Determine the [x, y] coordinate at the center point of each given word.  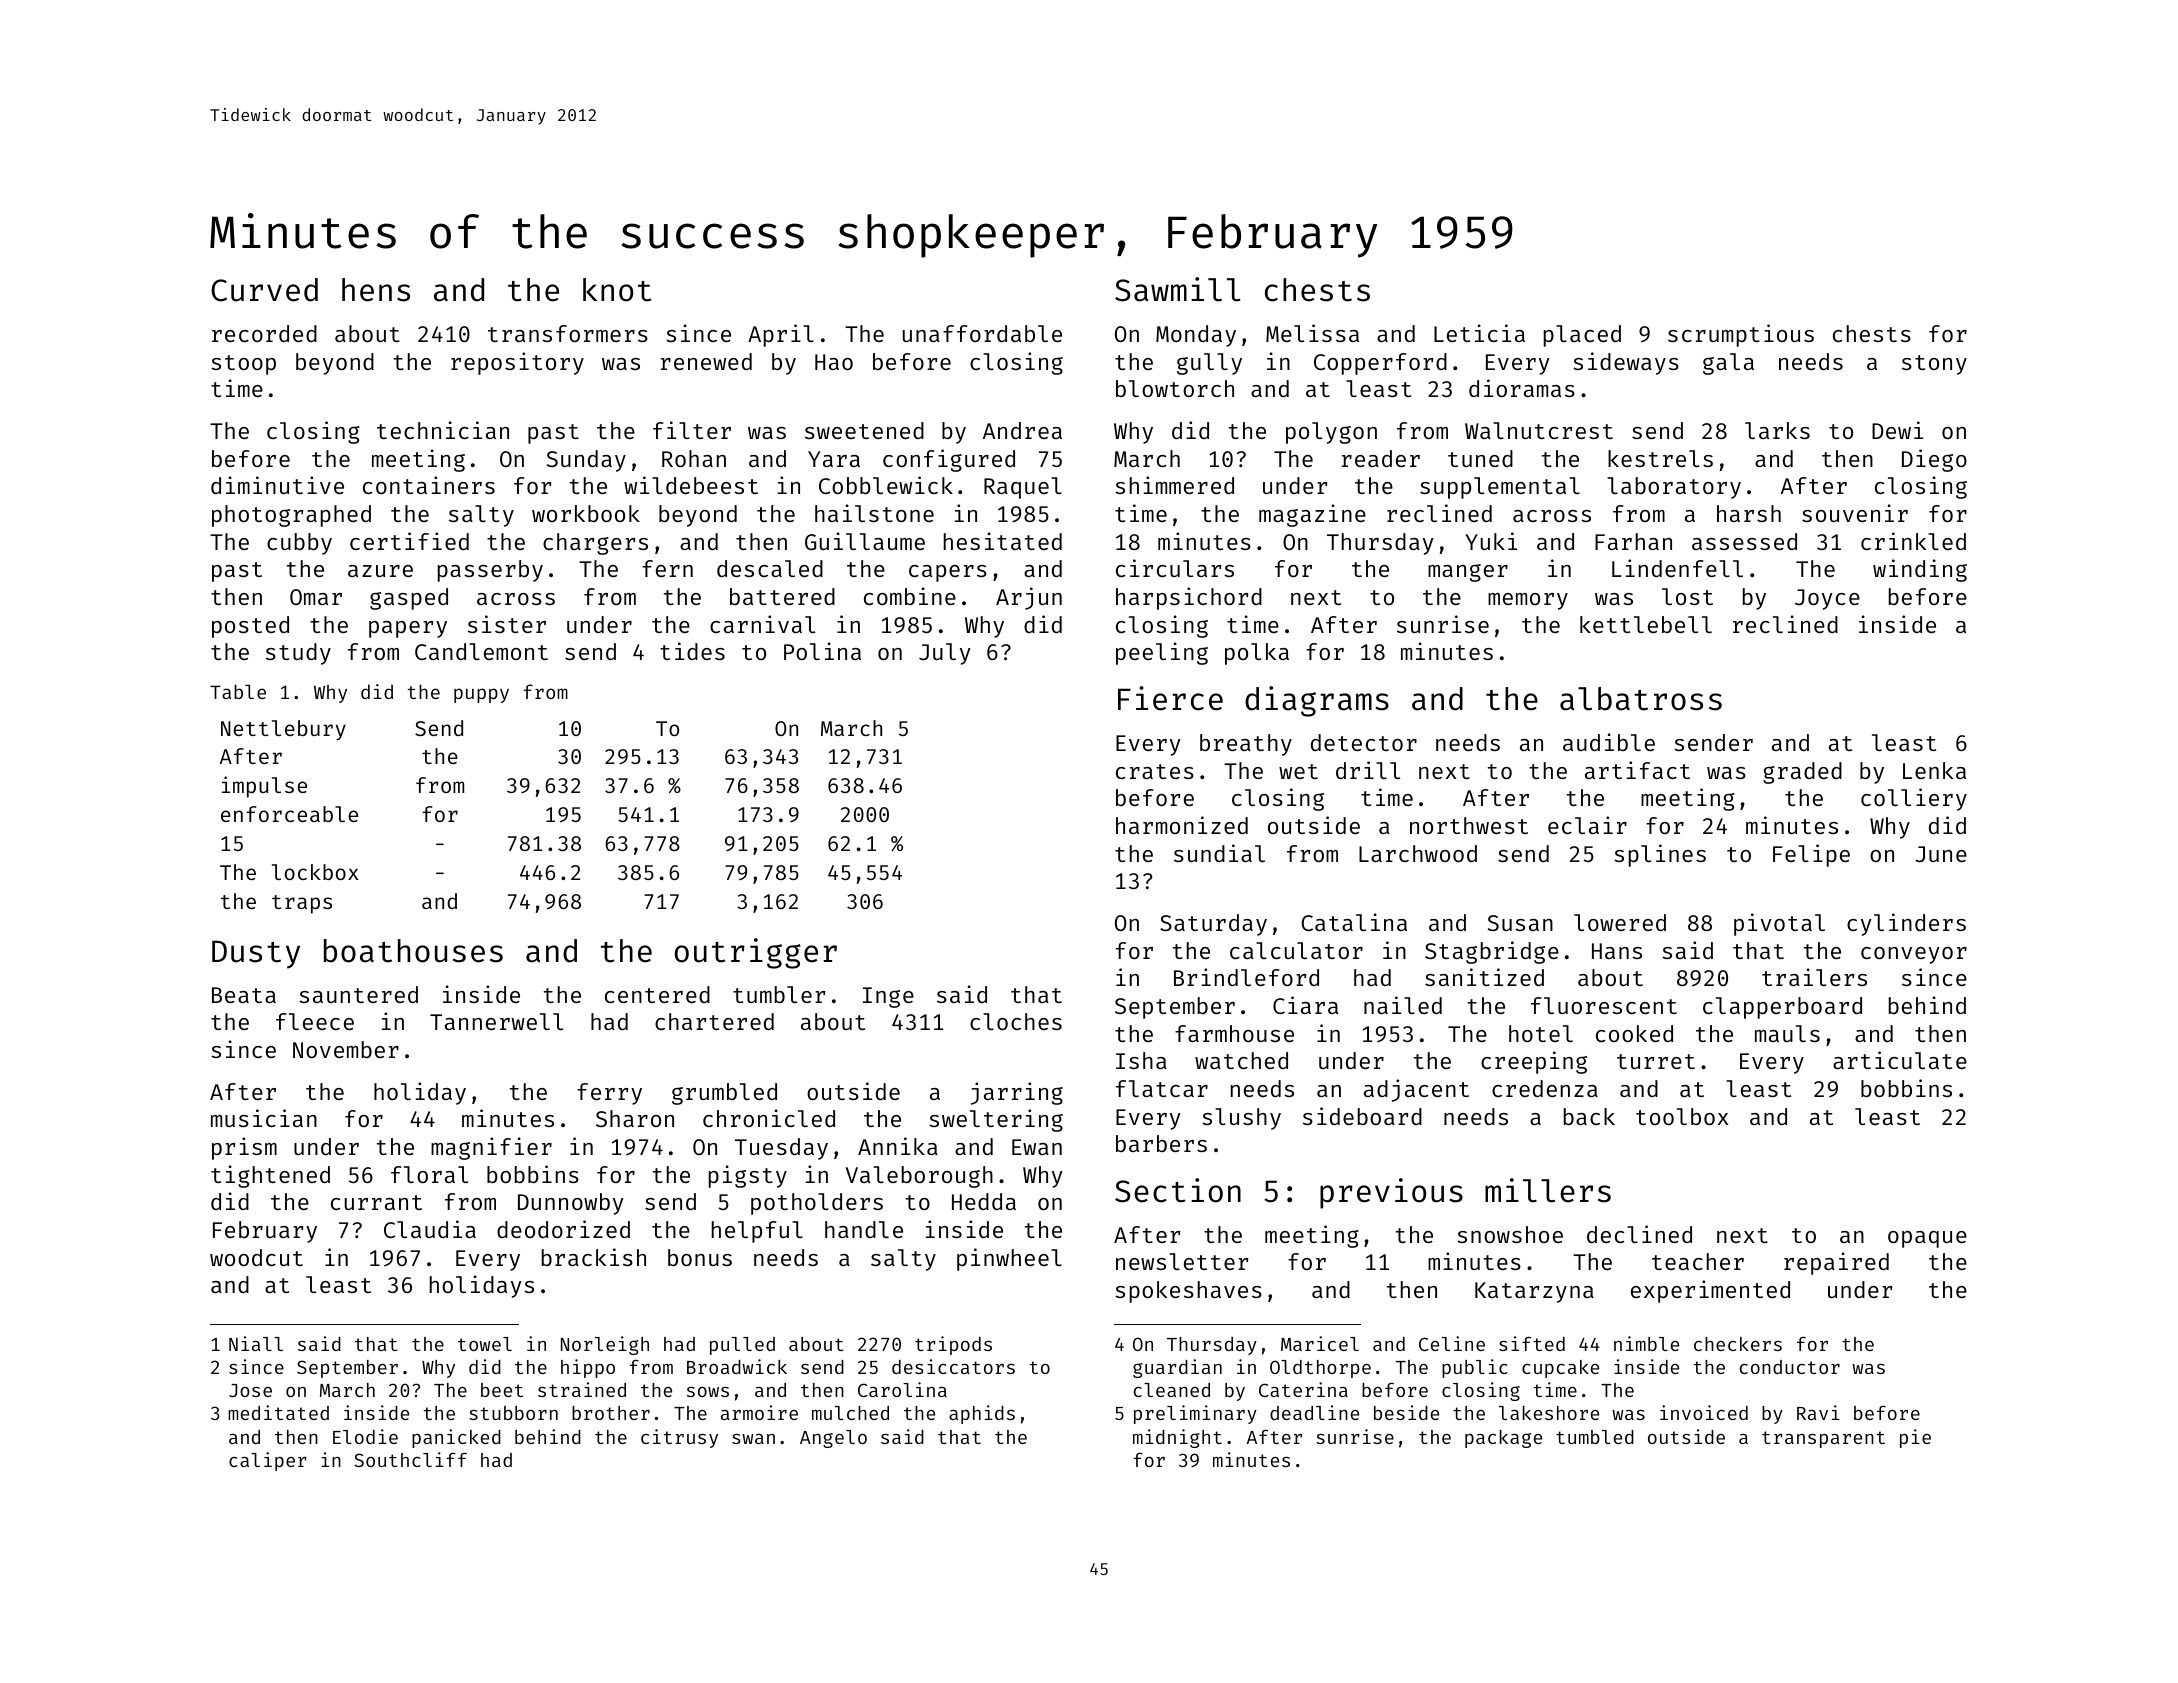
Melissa [1312, 333]
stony [1934, 365]
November [346, 1049]
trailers [1814, 977]
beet [502, 1390]
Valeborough [919, 1177]
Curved [264, 290]
